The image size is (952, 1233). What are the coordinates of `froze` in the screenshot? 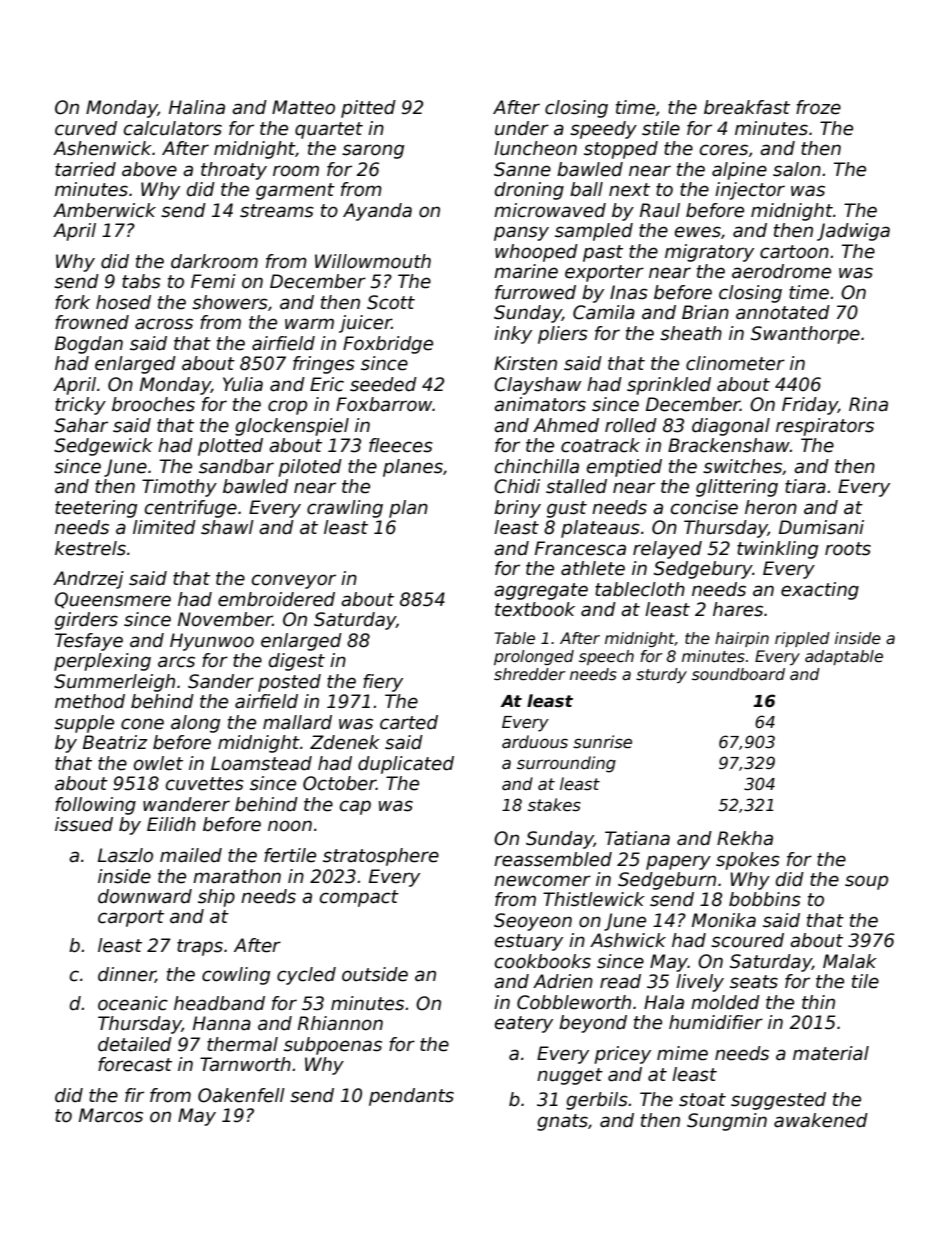 It's located at (818, 107).
